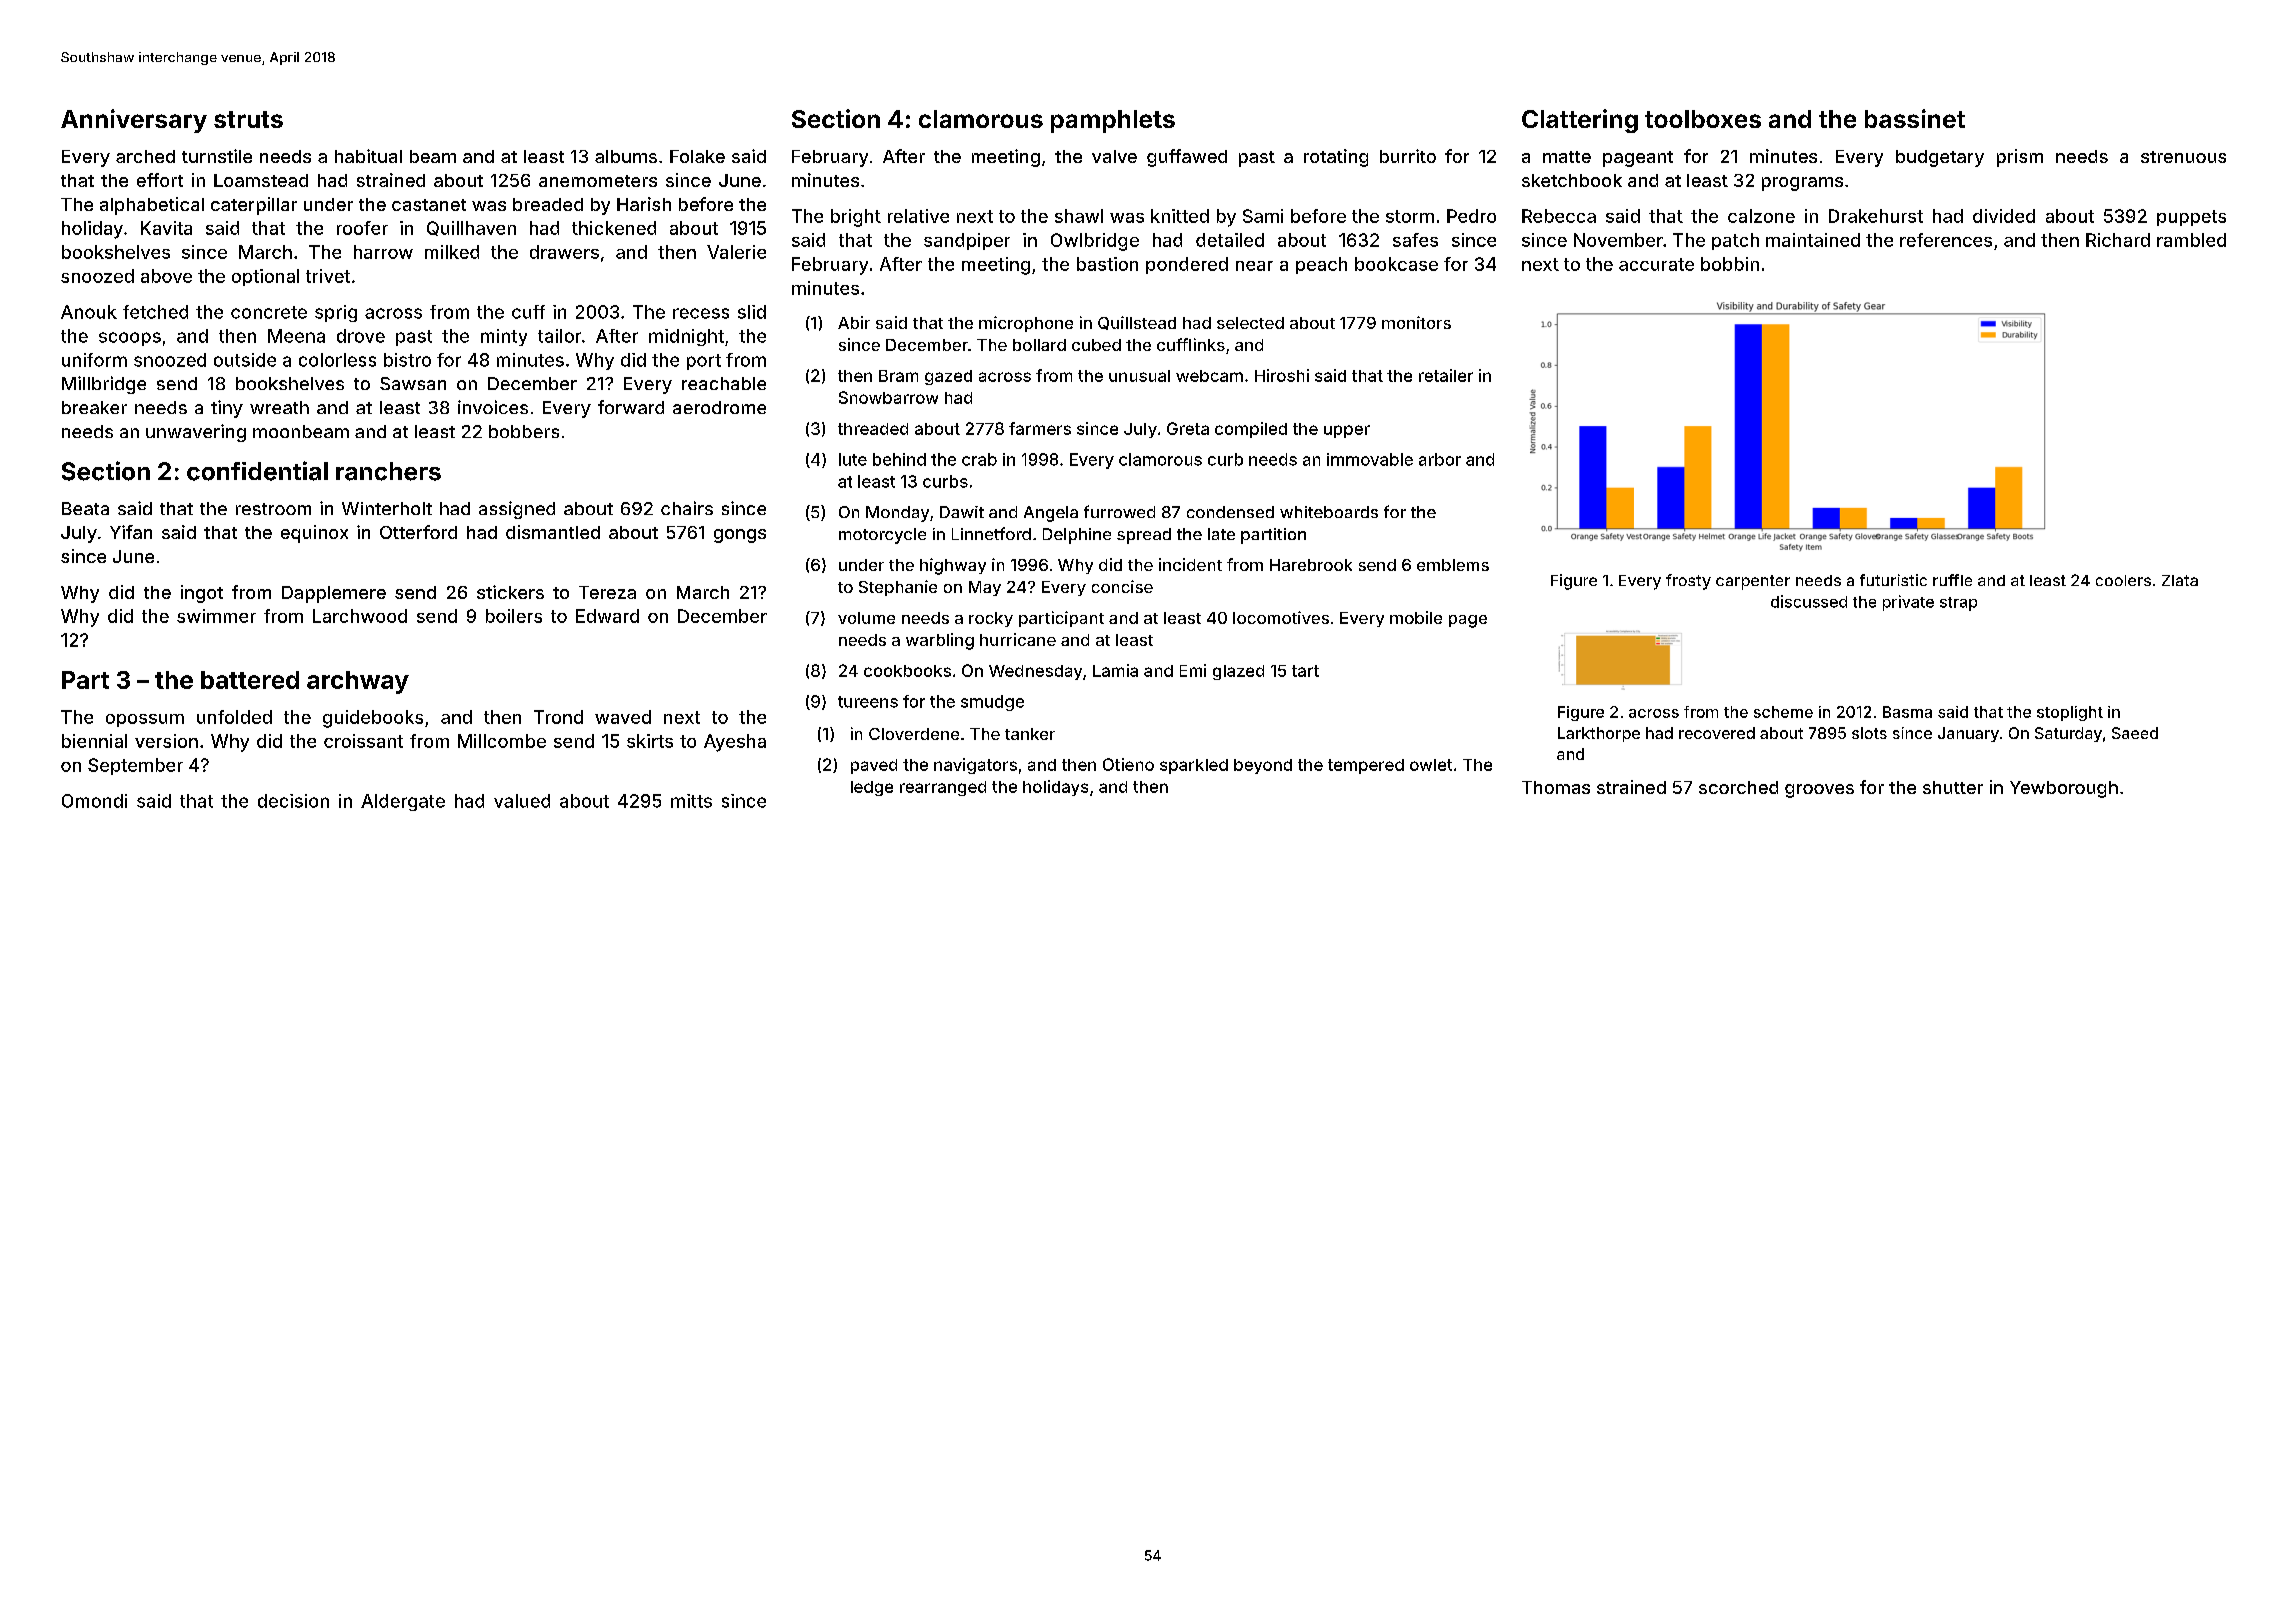  I want to click on scheme, so click(1783, 712).
